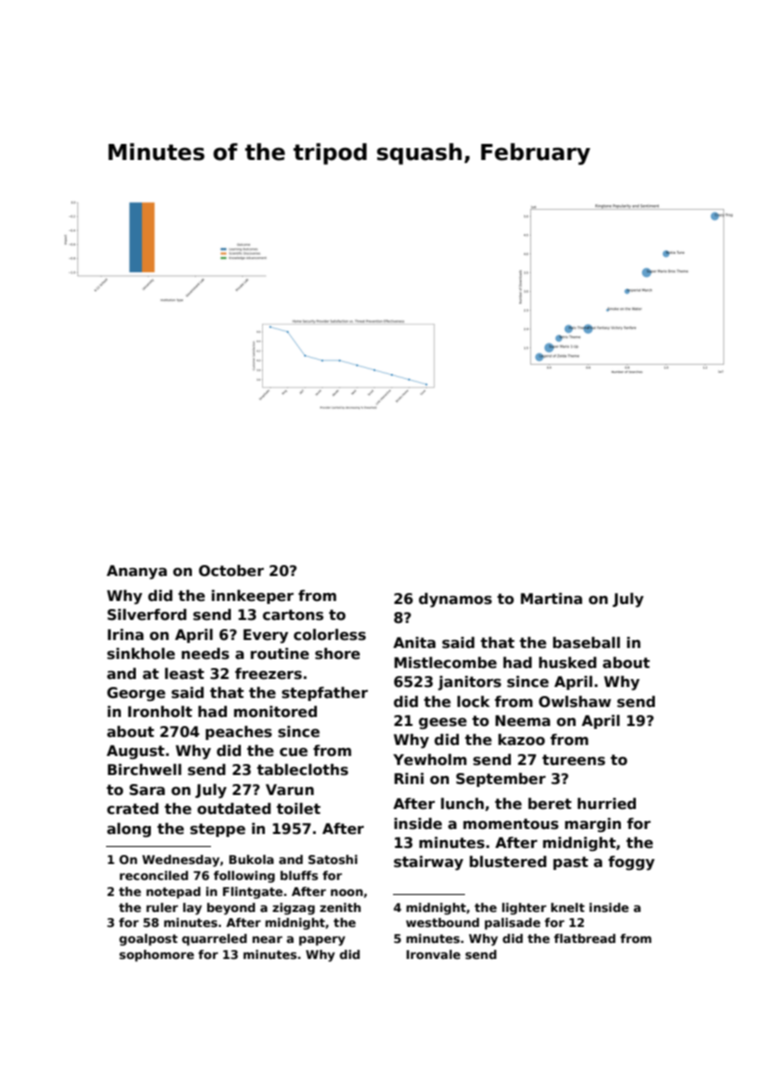 The image size is (764, 1084). I want to click on margin, so click(593, 825).
